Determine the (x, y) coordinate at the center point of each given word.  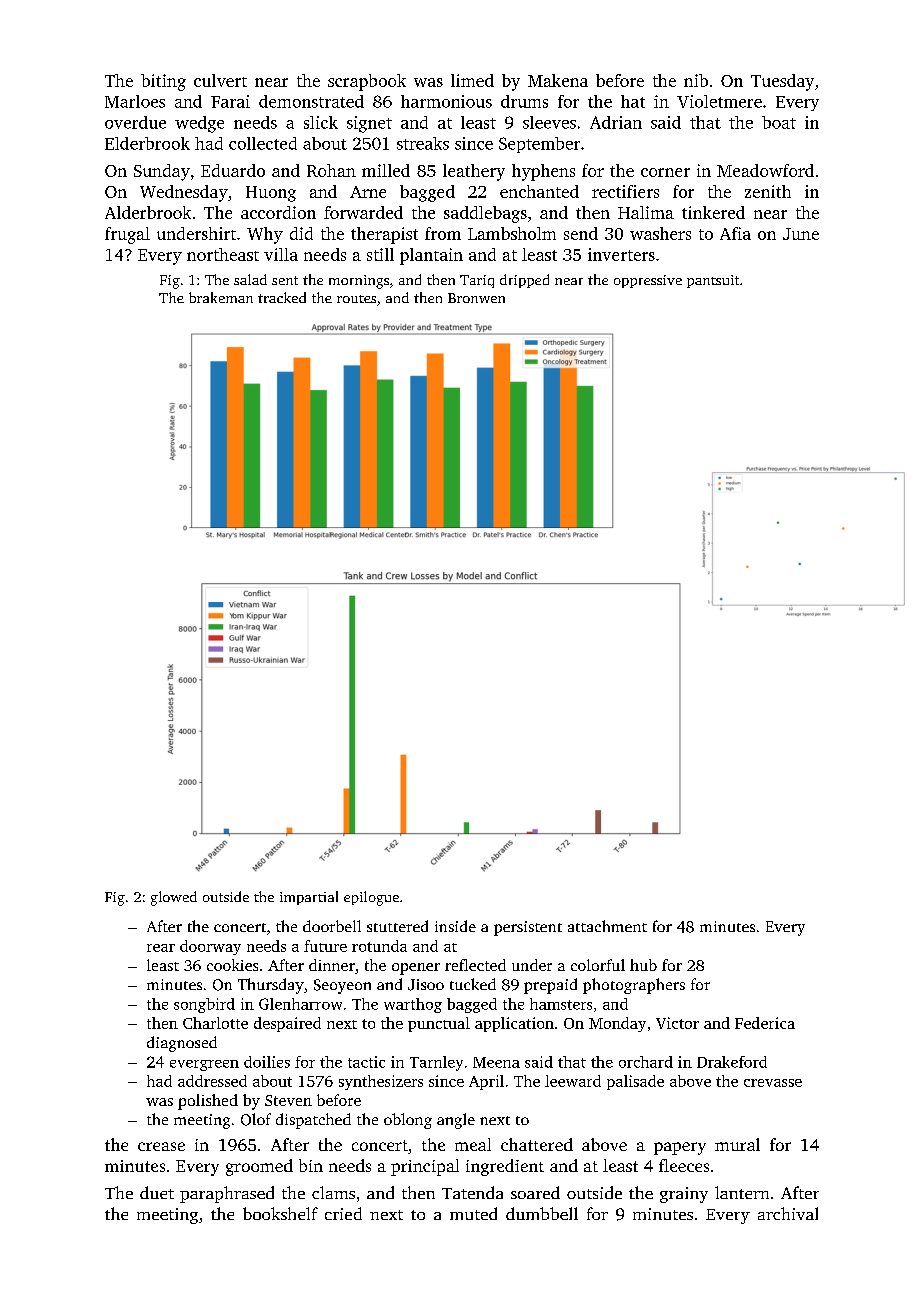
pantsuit (713, 281)
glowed (174, 898)
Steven (288, 1100)
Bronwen (476, 298)
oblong (408, 1121)
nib (696, 80)
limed (472, 80)
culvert (220, 80)
